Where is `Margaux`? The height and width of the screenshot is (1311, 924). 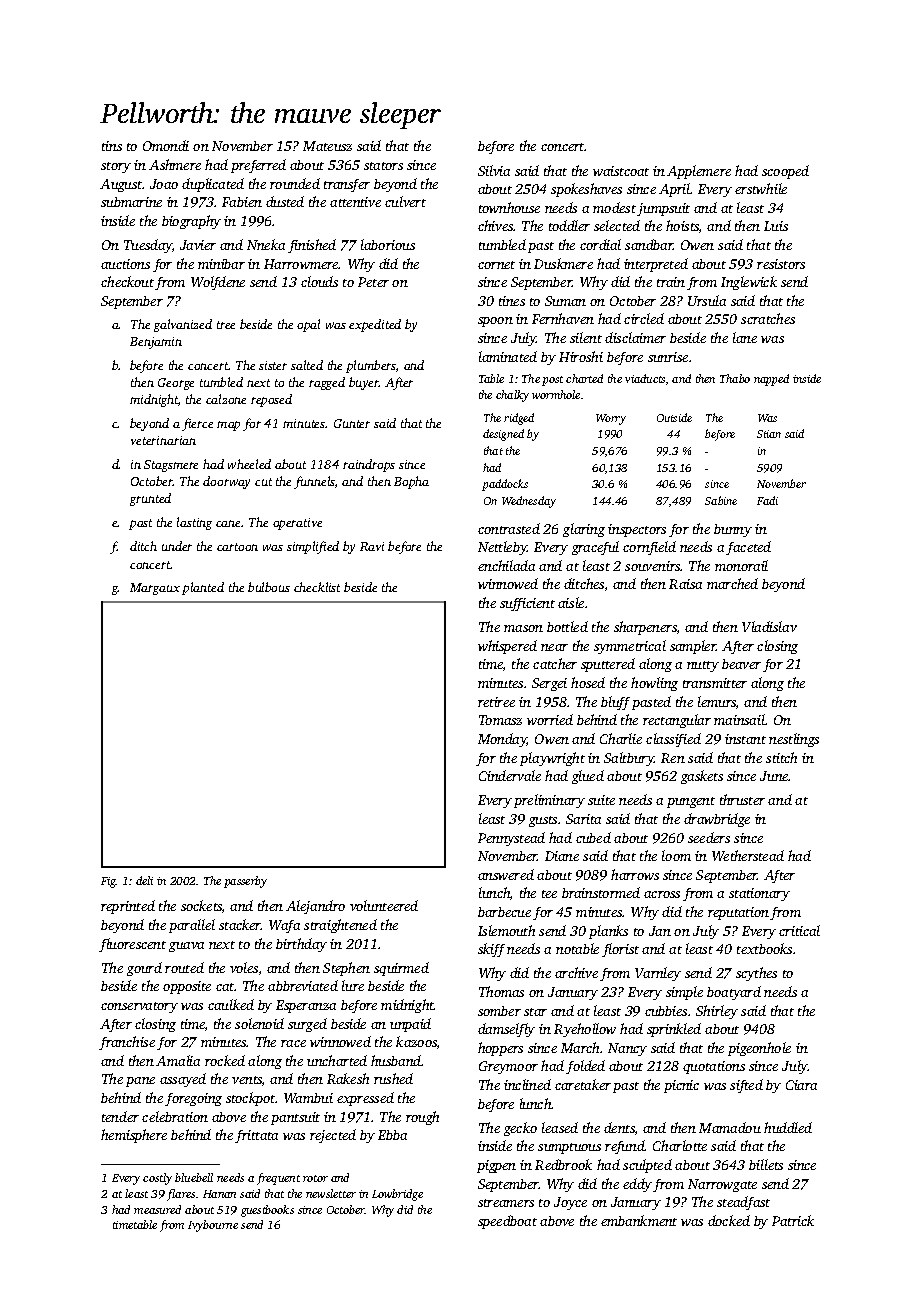 Margaux is located at coordinates (155, 589).
